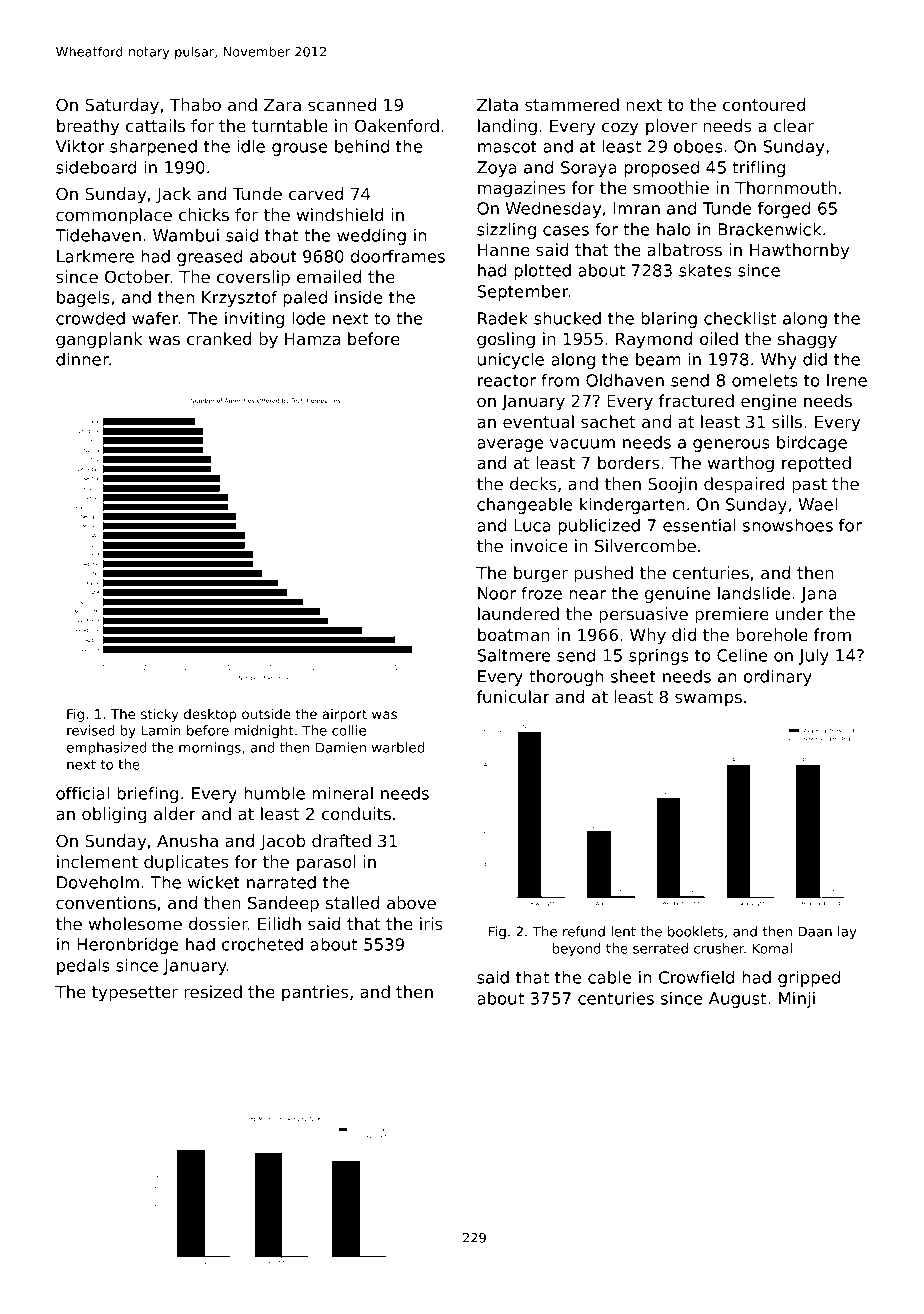 This screenshot has height=1314, width=924. What do you see at coordinates (497, 104) in the screenshot?
I see `Zlata` at bounding box center [497, 104].
